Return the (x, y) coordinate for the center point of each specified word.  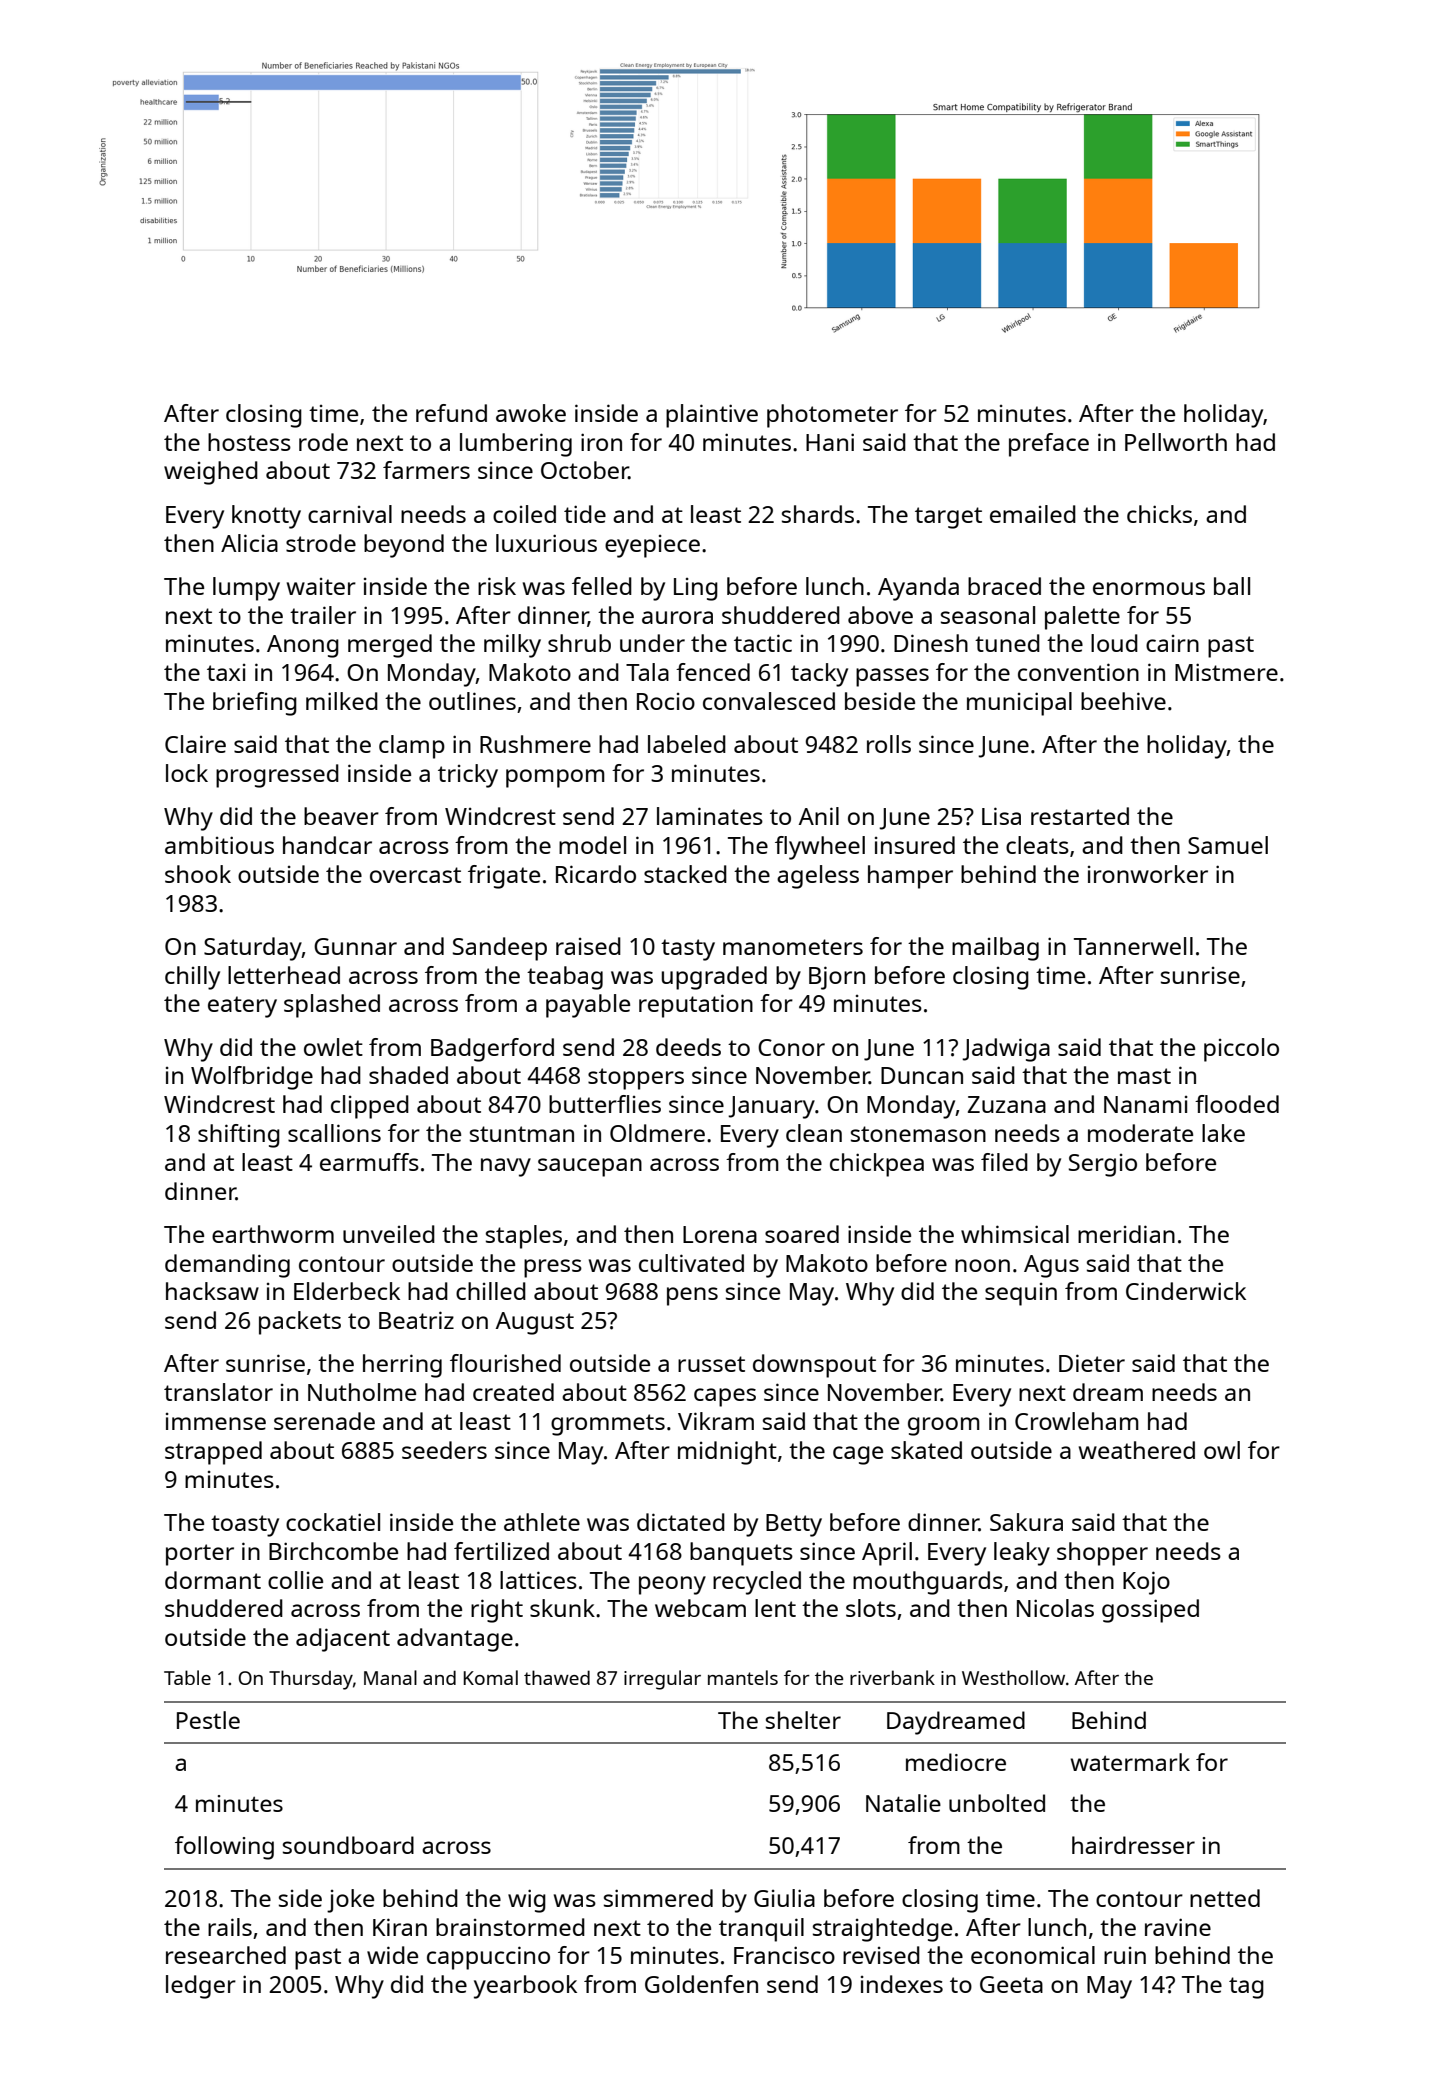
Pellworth (1176, 442)
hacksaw (212, 1291)
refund (451, 413)
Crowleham (1077, 1421)
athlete (542, 1522)
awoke (531, 413)
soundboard (348, 1845)
